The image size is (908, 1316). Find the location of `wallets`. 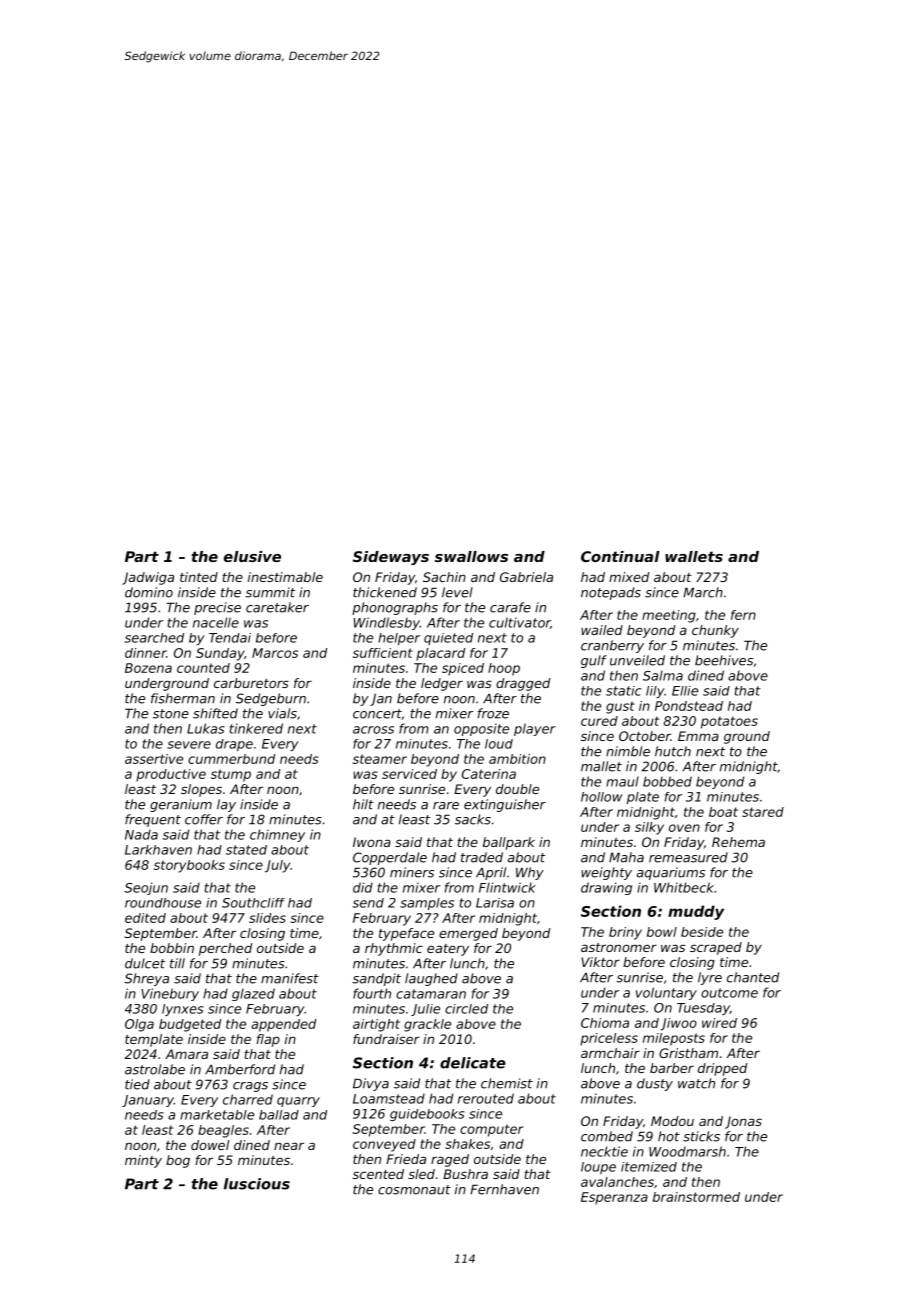

wallets is located at coordinates (694, 556).
